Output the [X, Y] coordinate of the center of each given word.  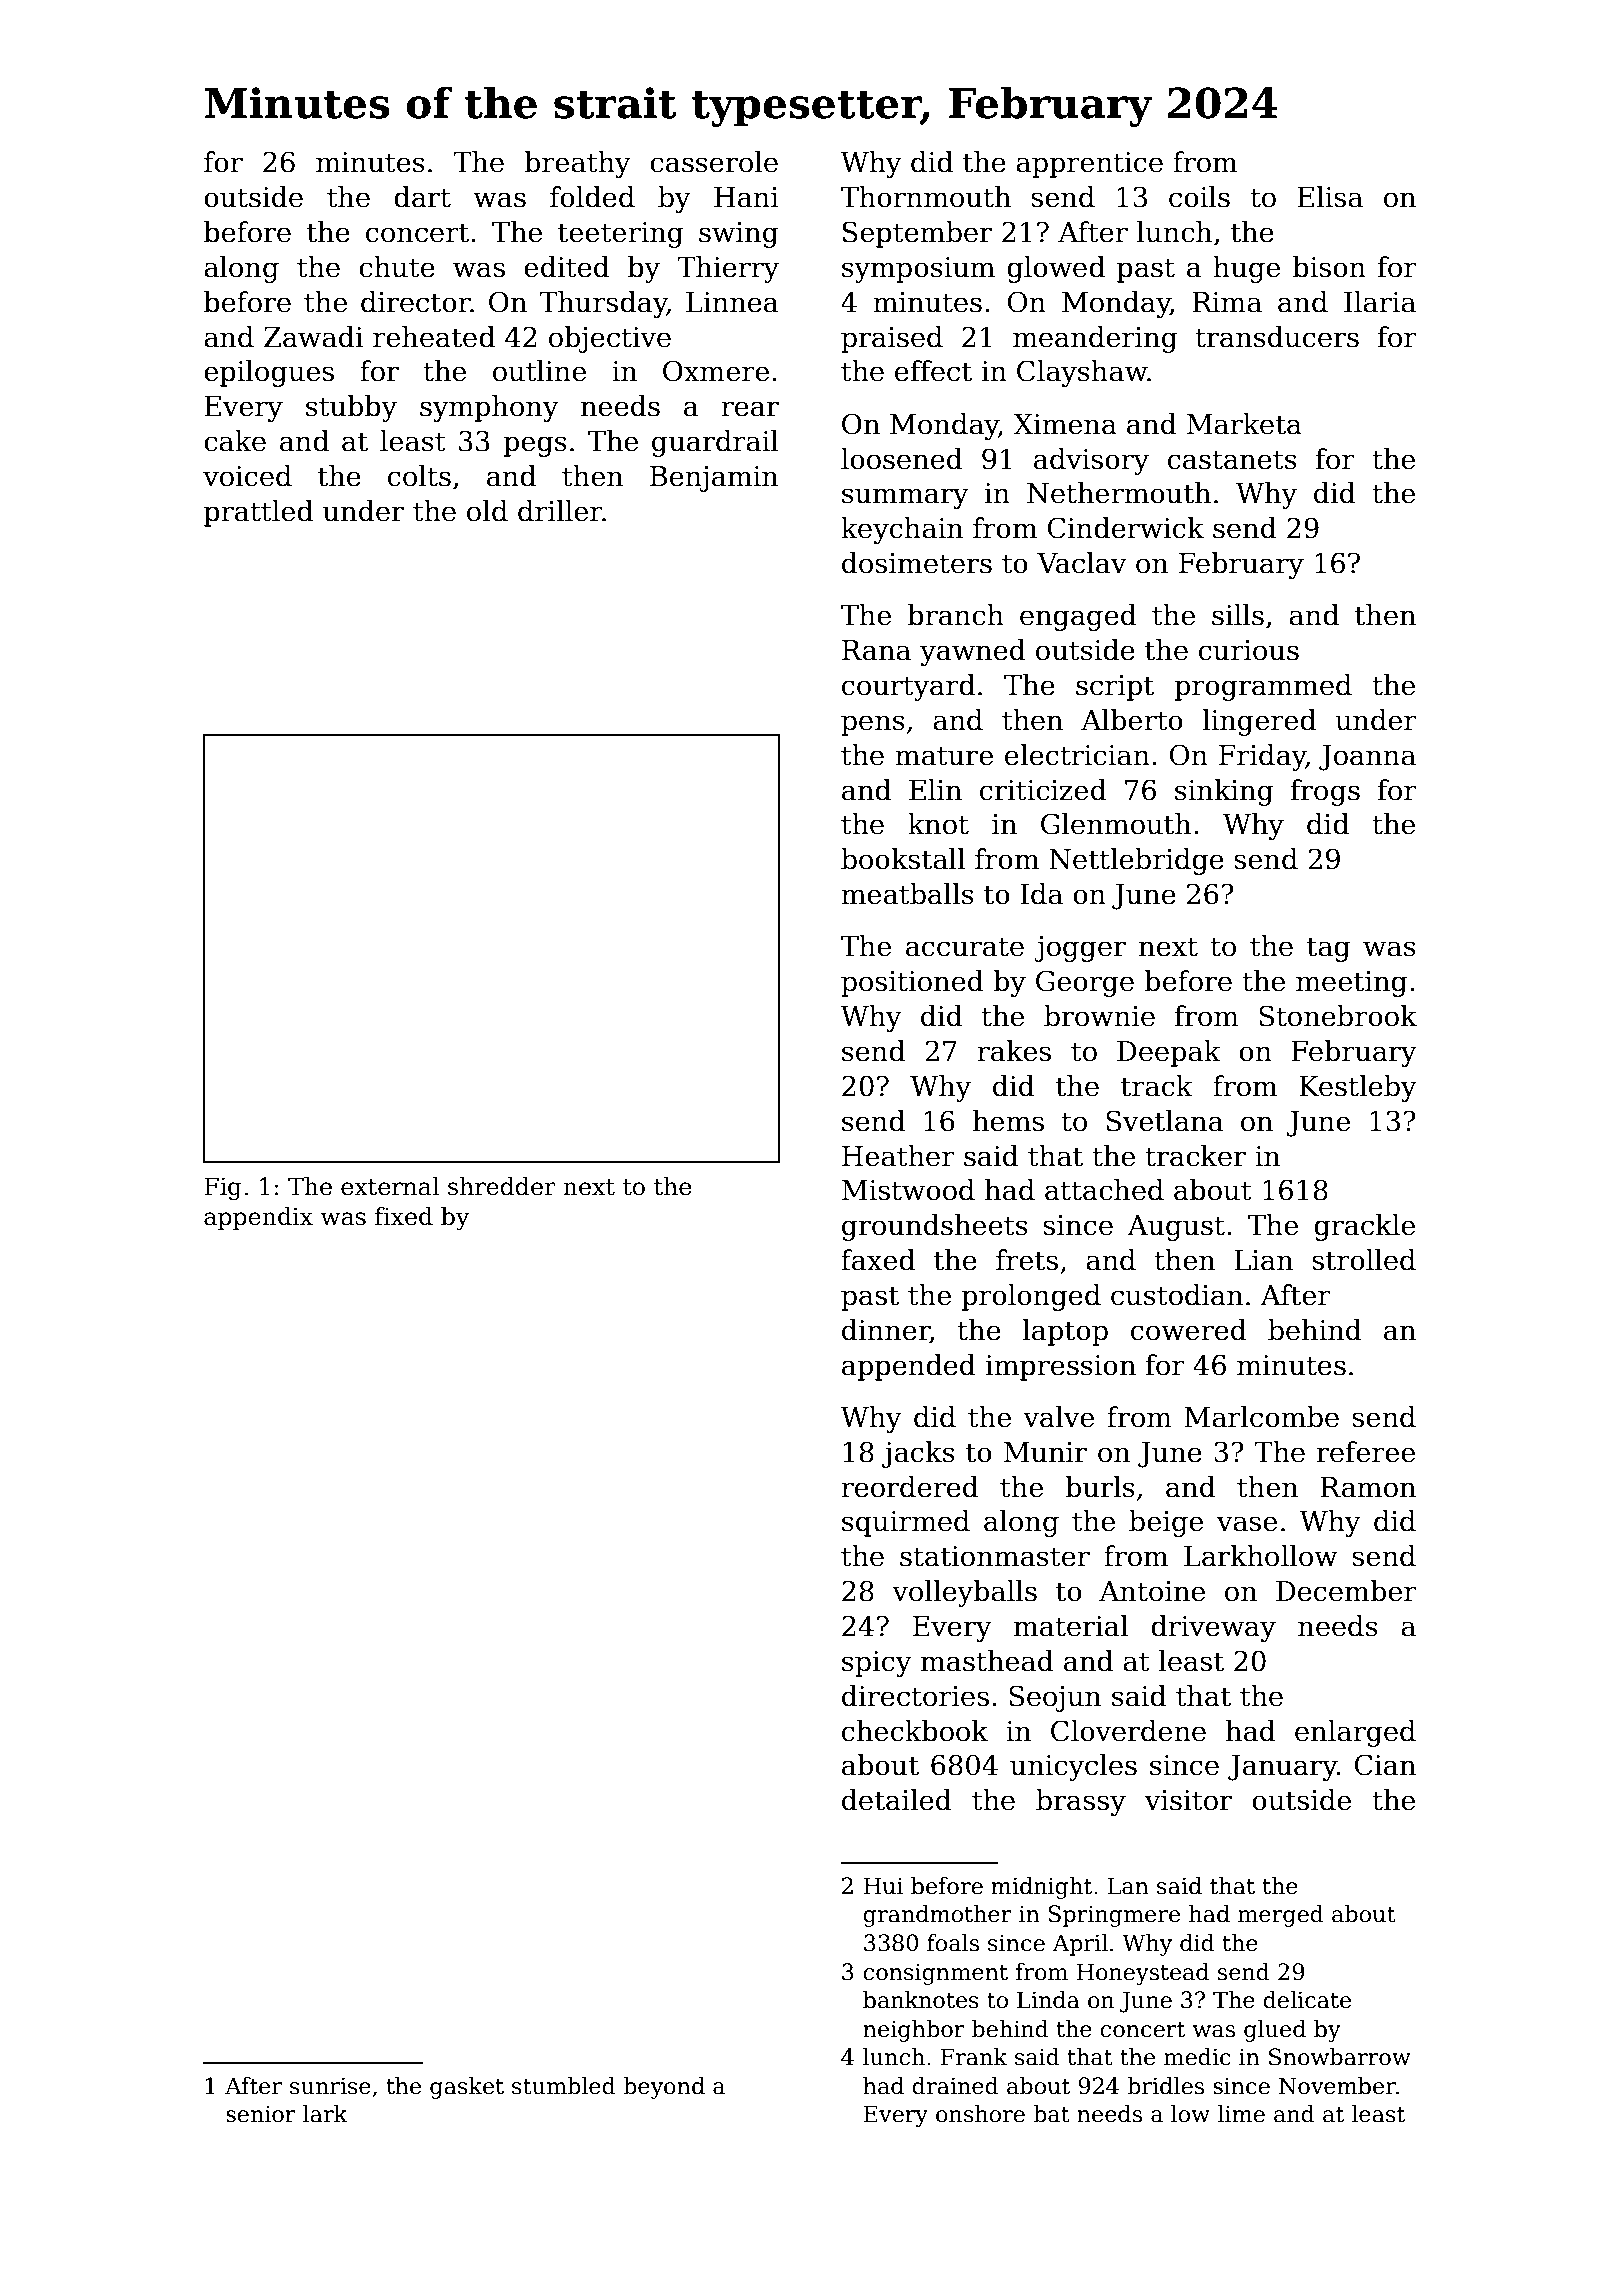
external [390, 1186]
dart [422, 197]
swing [739, 235]
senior [261, 2114]
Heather [898, 1156]
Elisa [1330, 197]
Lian [1263, 1260]
